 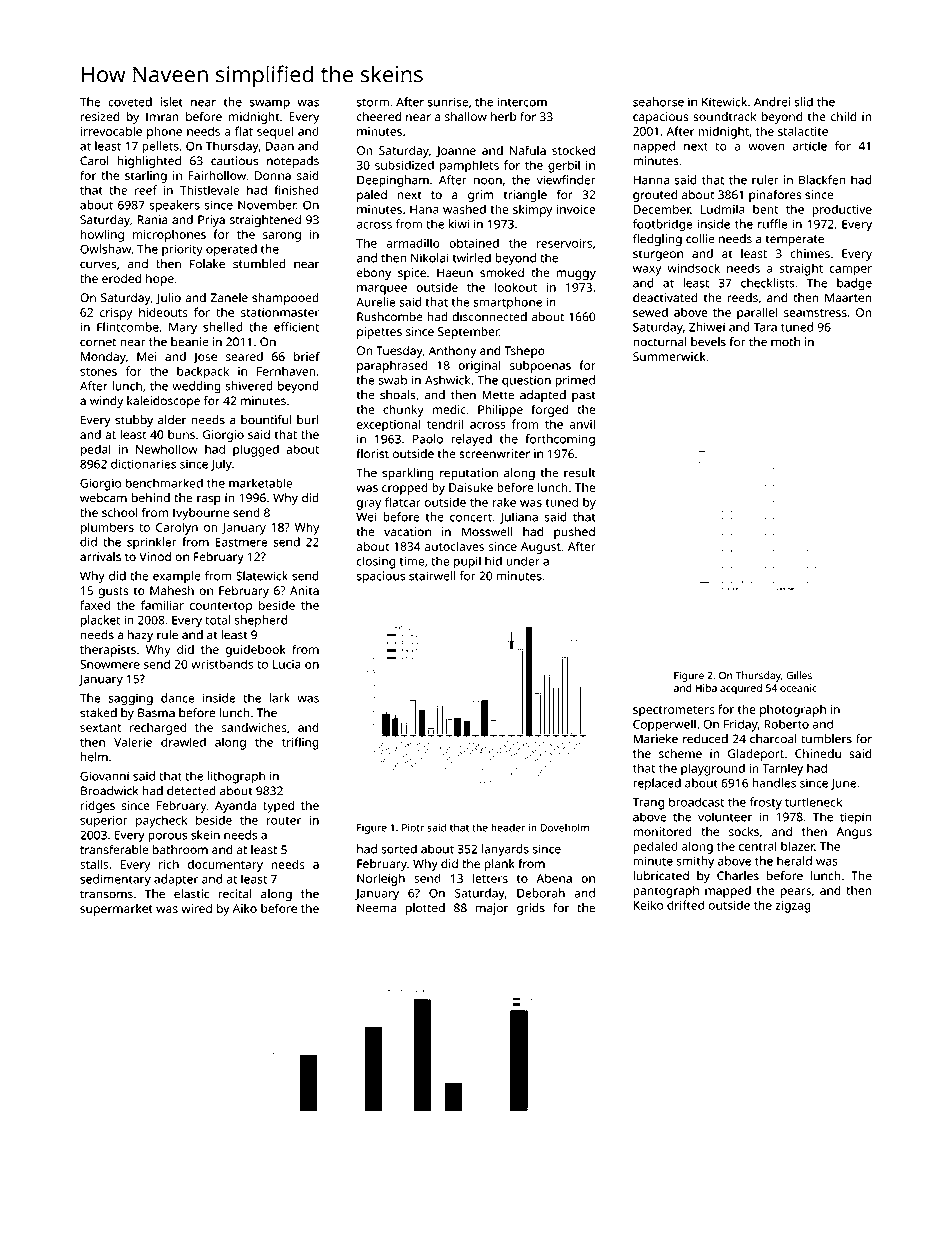 What do you see at coordinates (540, 367) in the page?
I see `subpoenas` at bounding box center [540, 367].
